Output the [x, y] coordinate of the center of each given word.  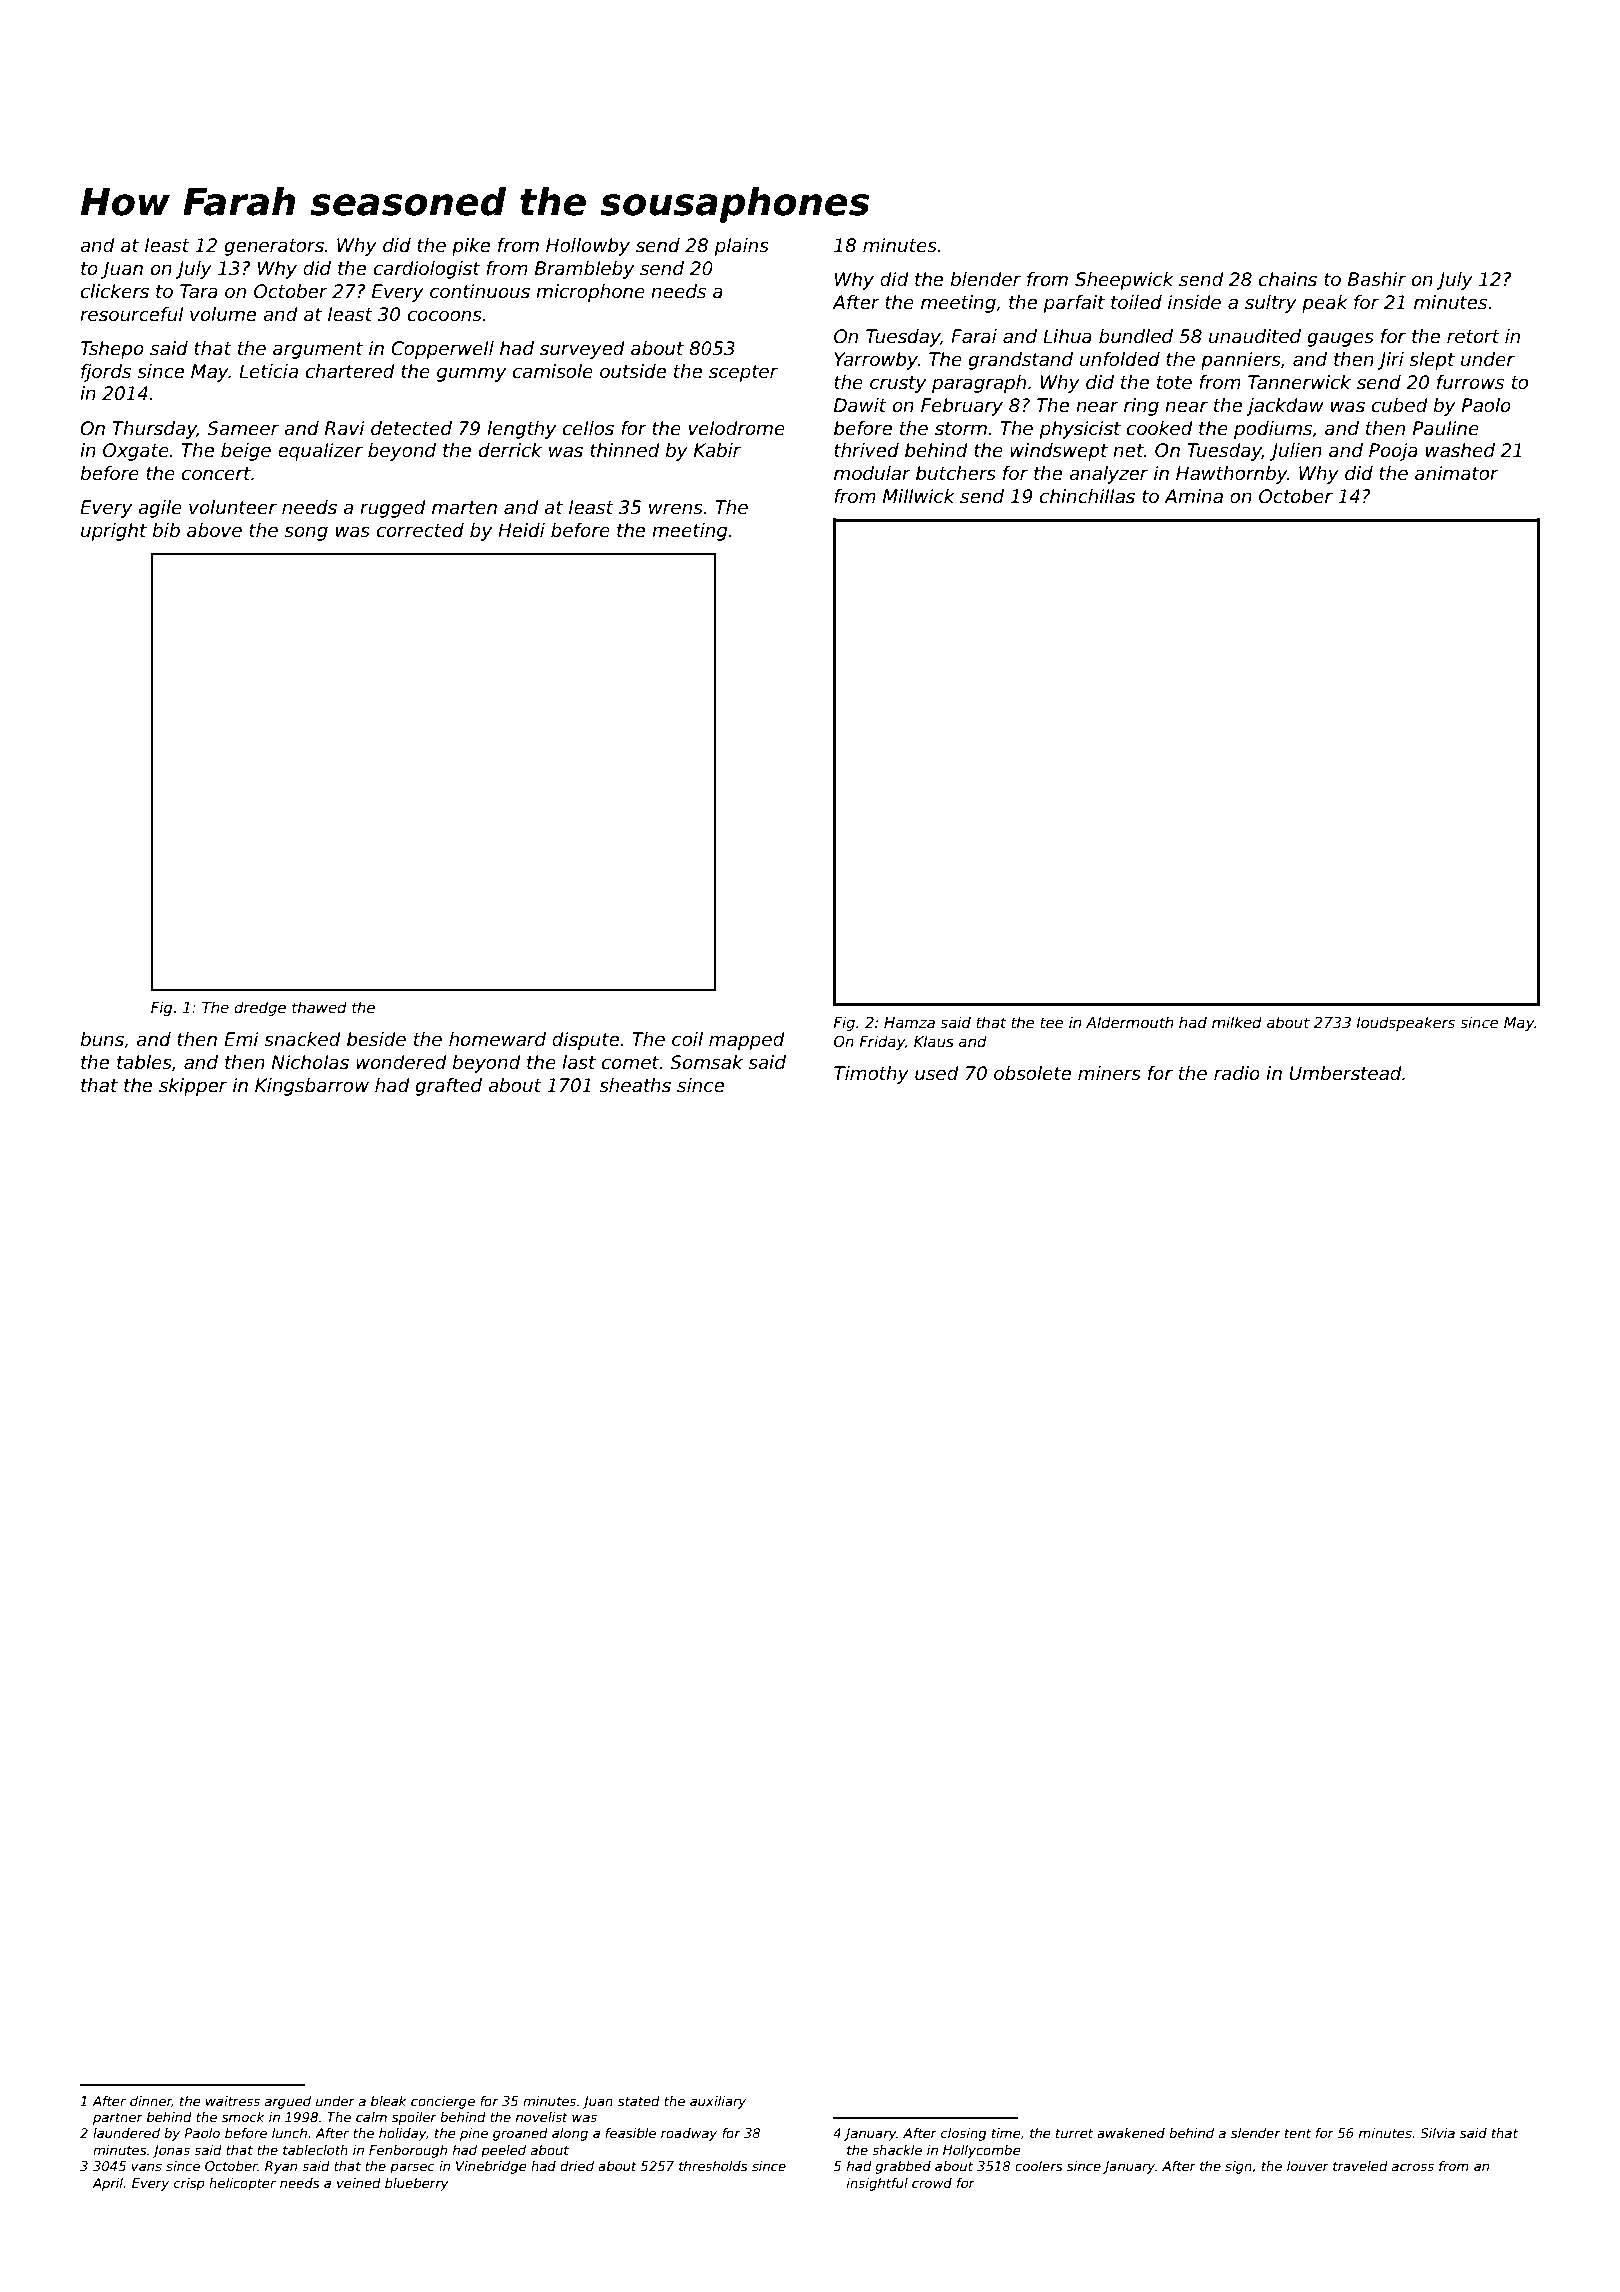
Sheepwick [1124, 281]
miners [1109, 1073]
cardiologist [427, 270]
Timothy [871, 1075]
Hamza [909, 1022]
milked [1237, 1022]
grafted [448, 1087]
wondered [401, 1062]
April [107, 2184]
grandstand [1020, 361]
